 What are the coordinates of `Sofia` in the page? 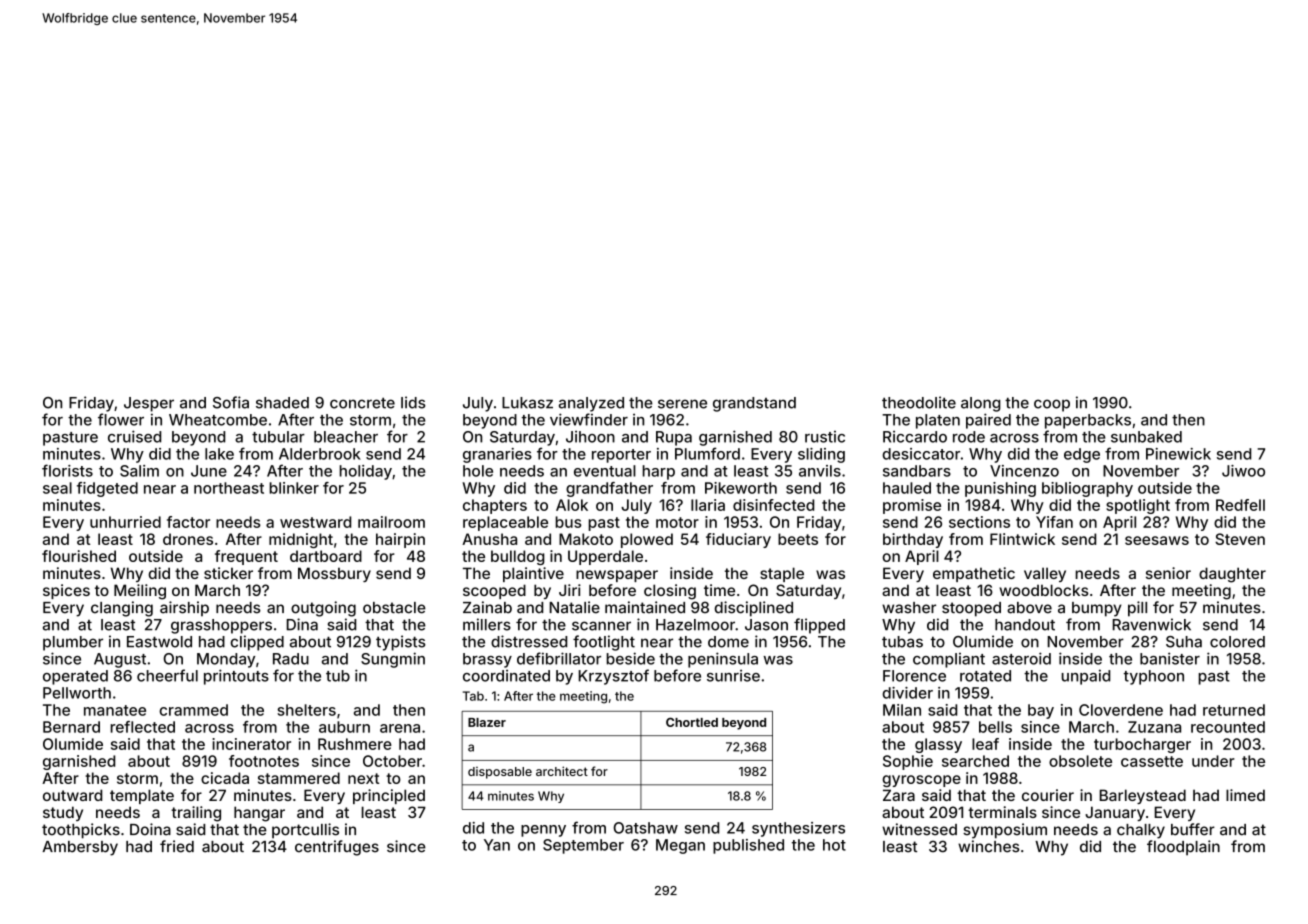 It's located at (231, 402).
